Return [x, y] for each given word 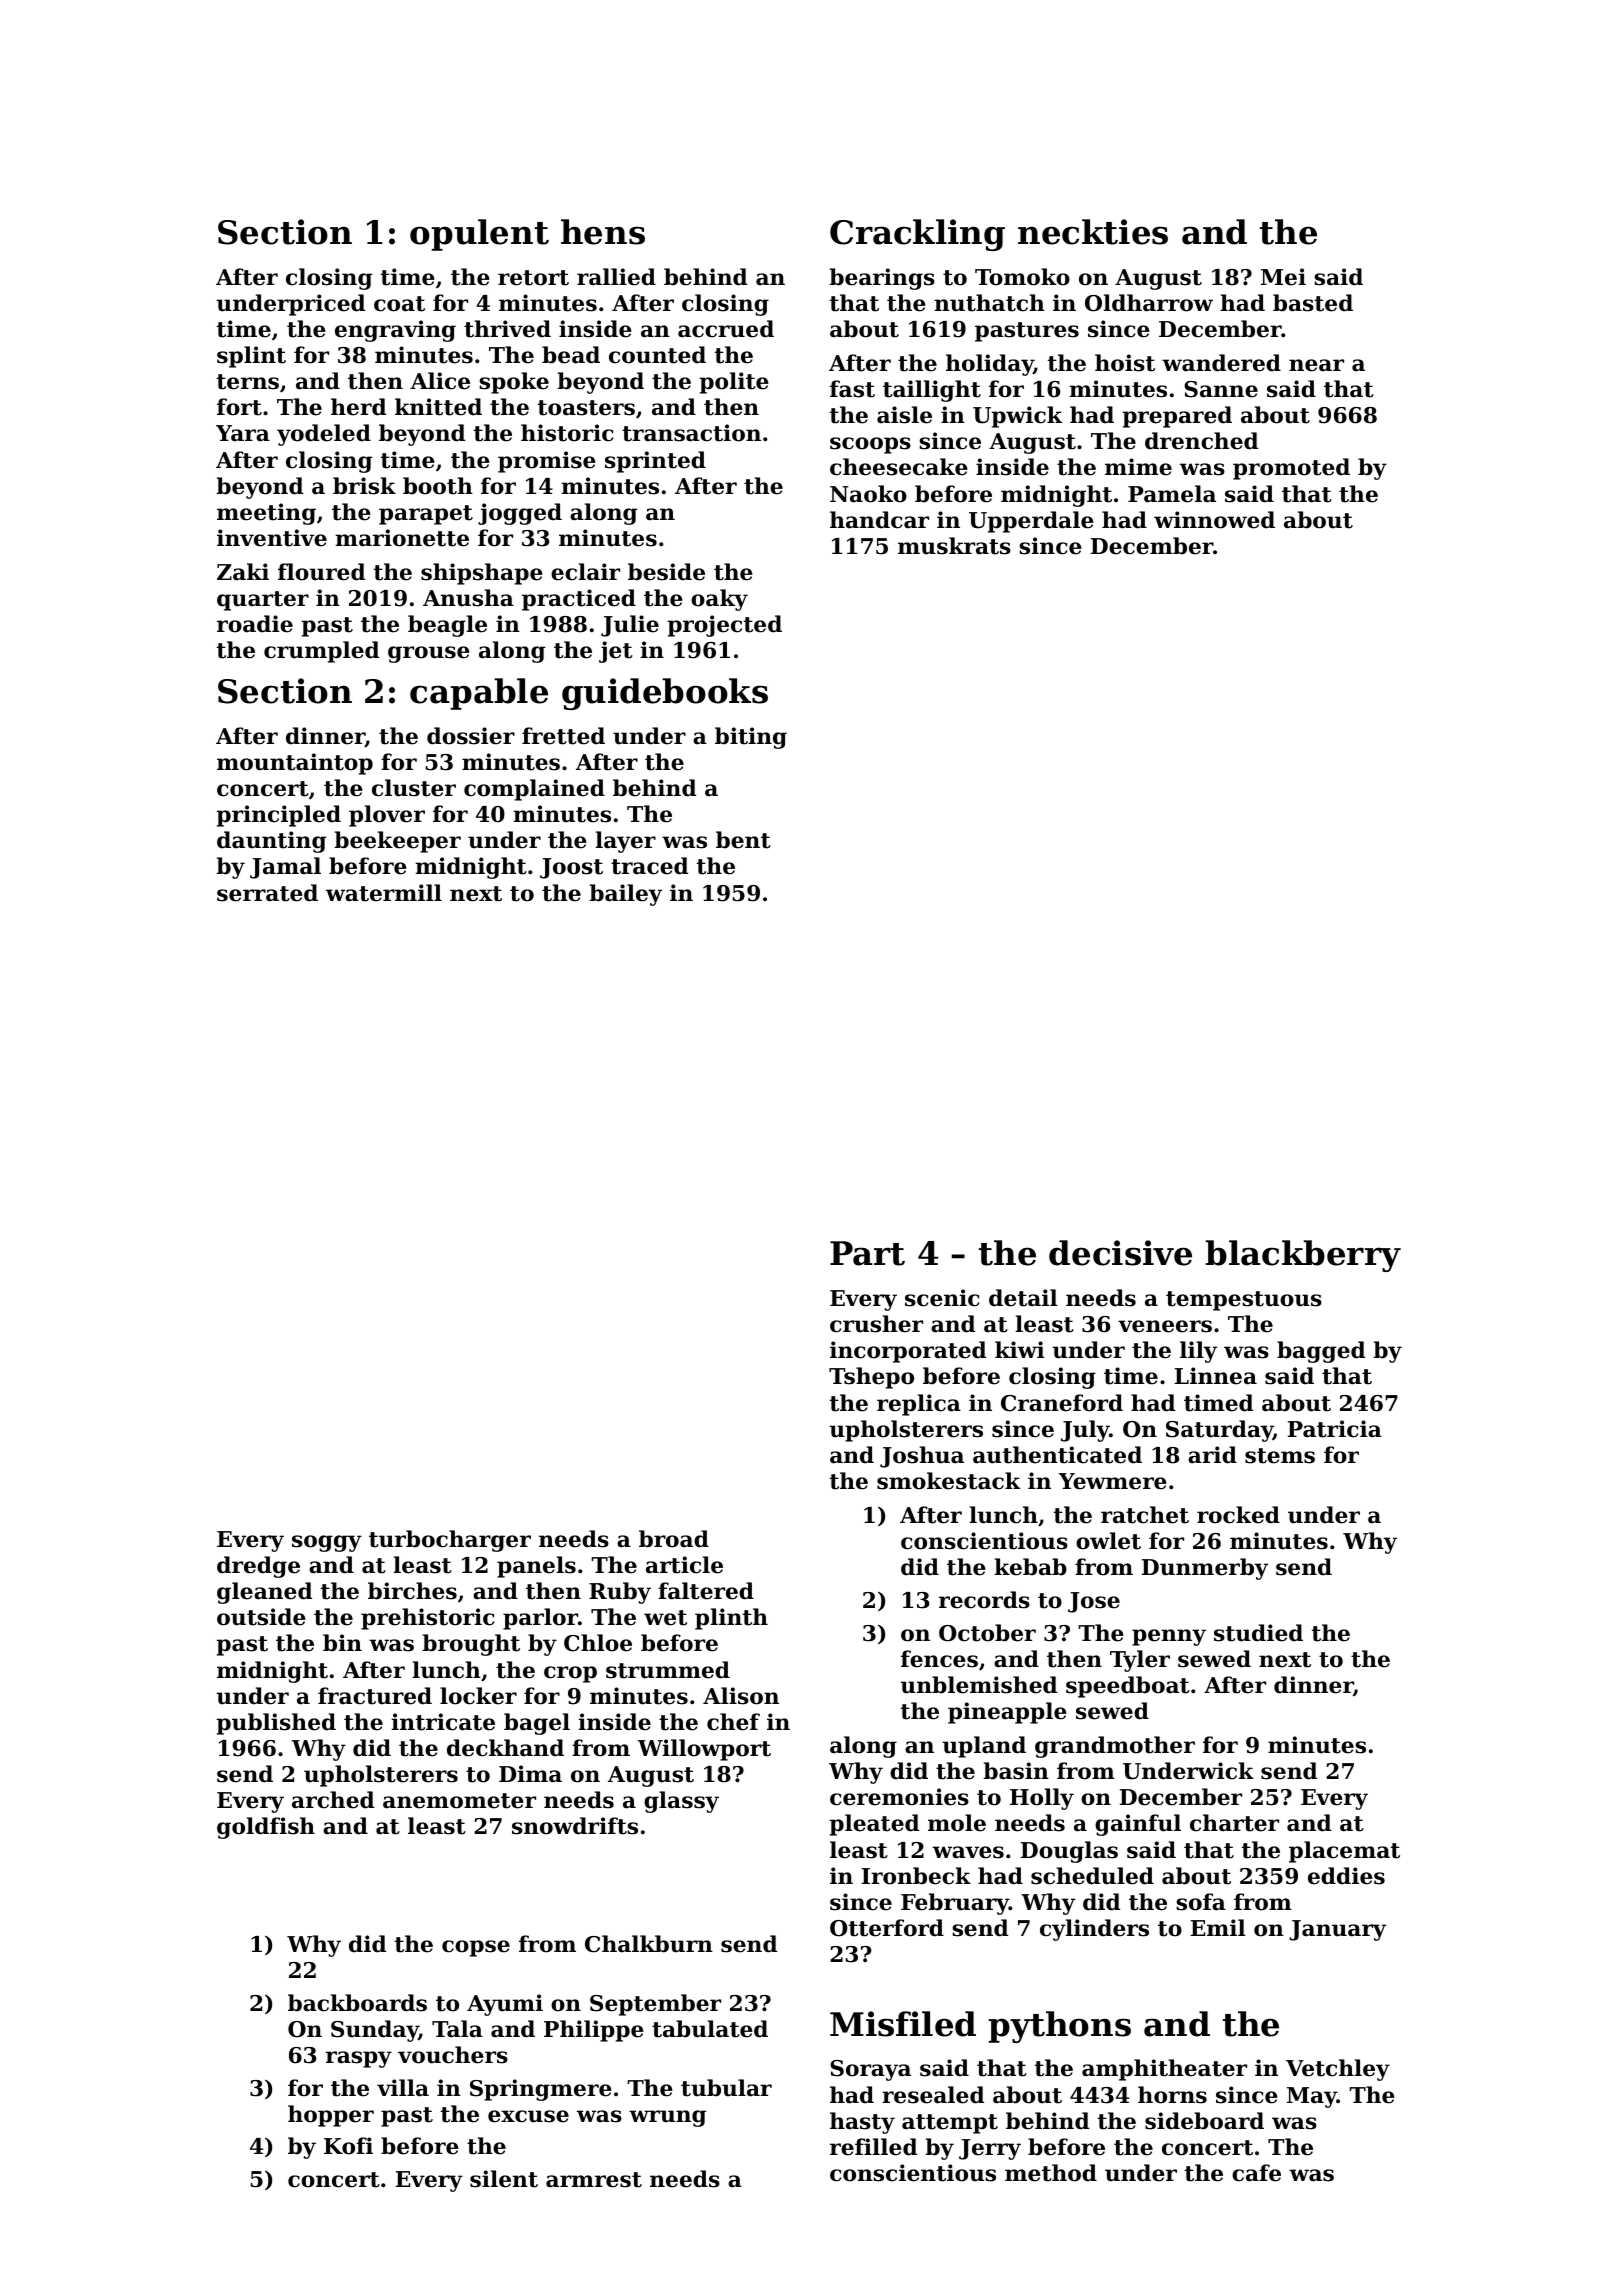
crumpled [321, 652]
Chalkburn [649, 1944]
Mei [1283, 277]
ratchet [1145, 1515]
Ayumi [505, 2005]
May [1312, 2097]
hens [603, 232]
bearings [882, 279]
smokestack [948, 1481]
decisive [1120, 1253]
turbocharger [450, 1541]
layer [625, 842]
